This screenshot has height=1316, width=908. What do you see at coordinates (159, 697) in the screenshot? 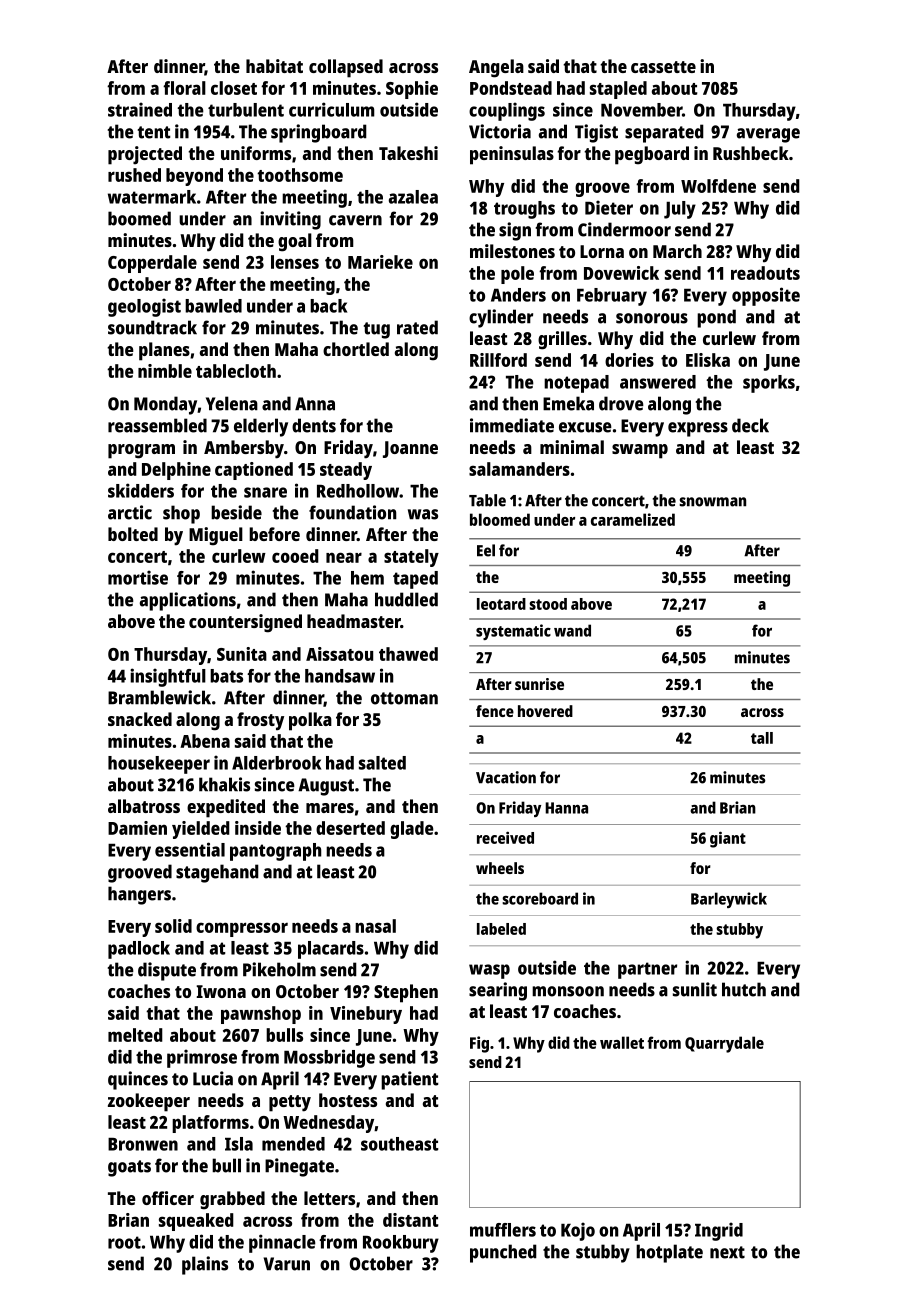
I see `Bramblewick` at bounding box center [159, 697].
